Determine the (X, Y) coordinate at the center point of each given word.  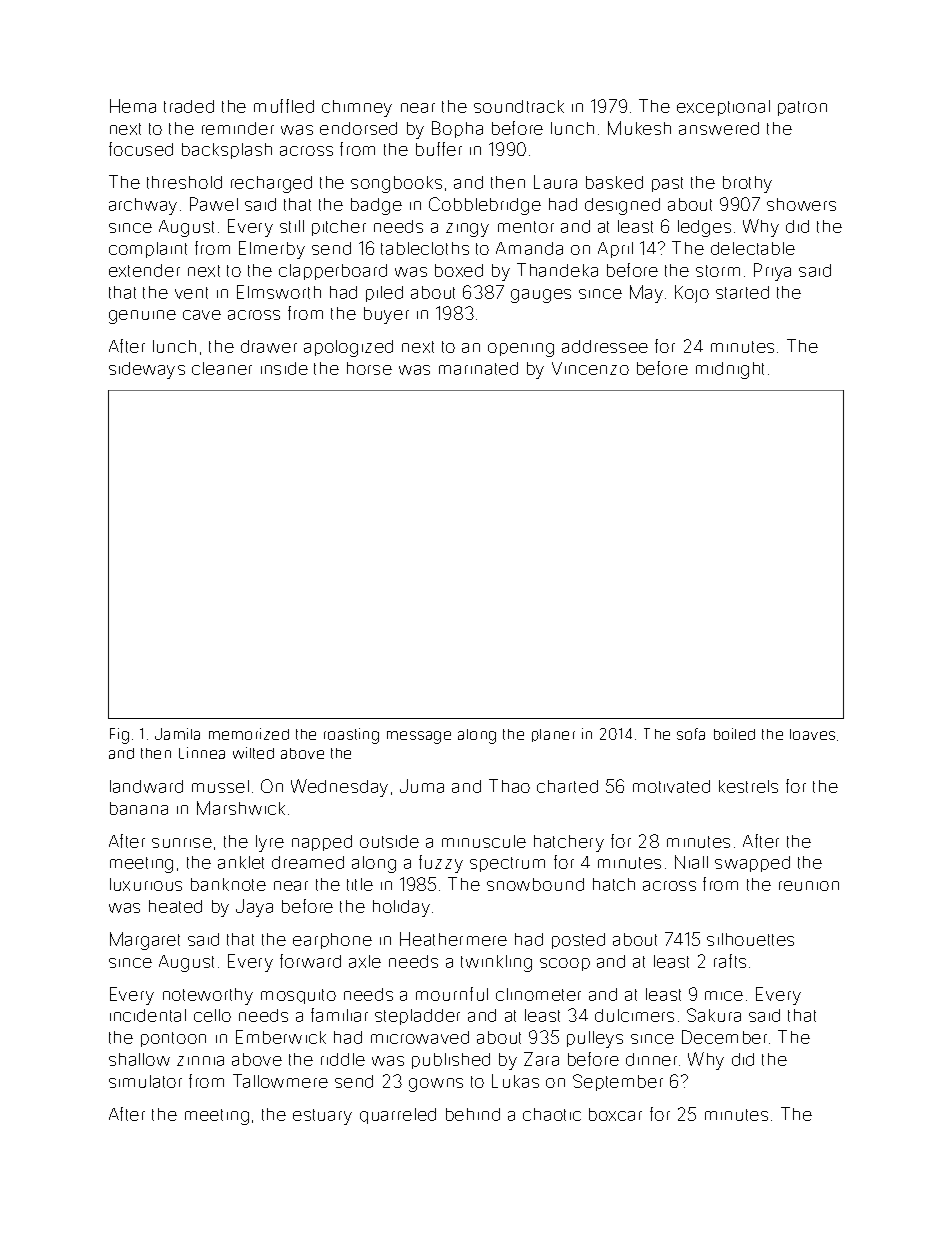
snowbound (535, 884)
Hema (133, 106)
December (724, 1037)
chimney (357, 108)
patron (802, 108)
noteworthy (208, 996)
